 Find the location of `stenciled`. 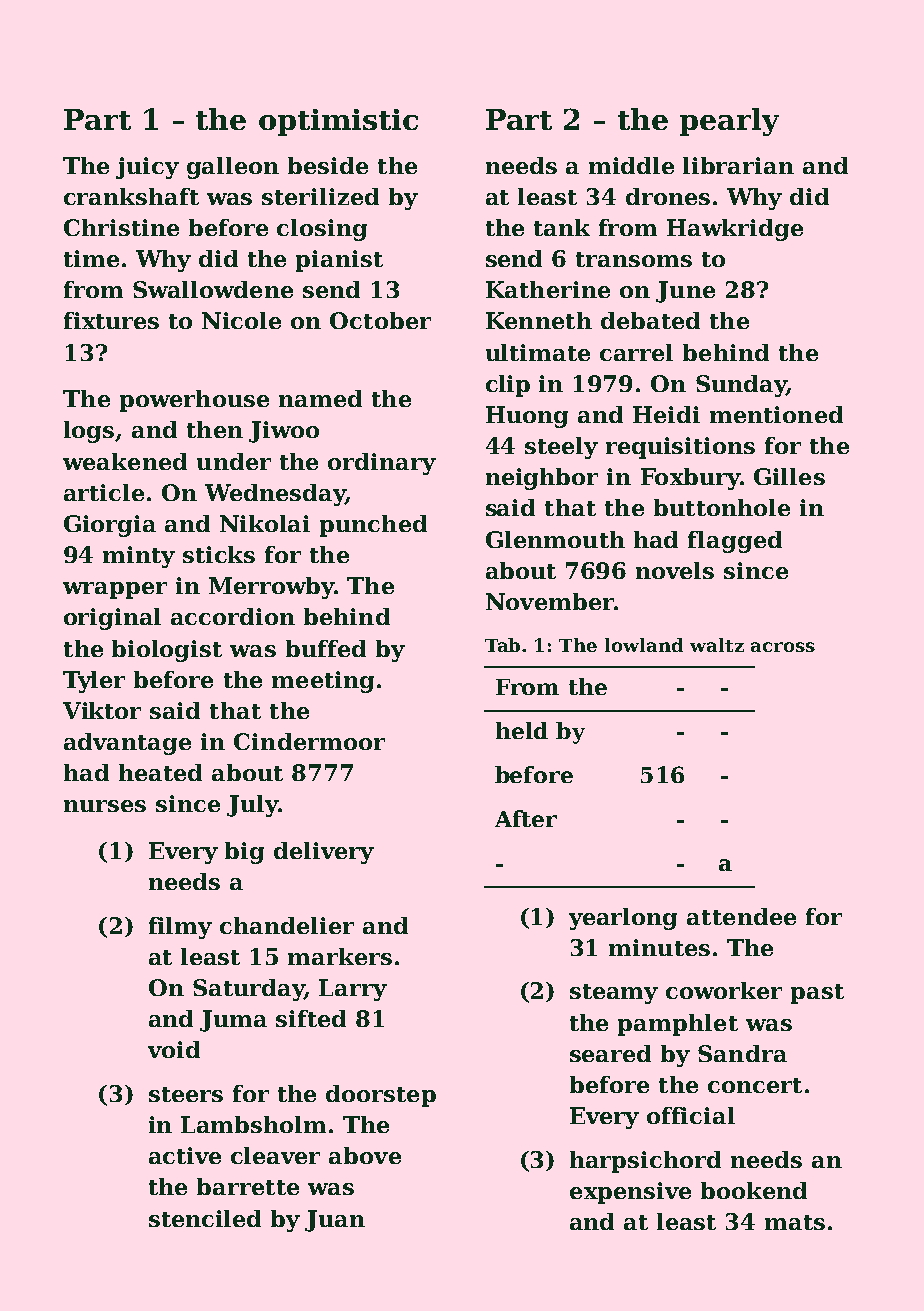

stenciled is located at coordinates (205, 1218).
